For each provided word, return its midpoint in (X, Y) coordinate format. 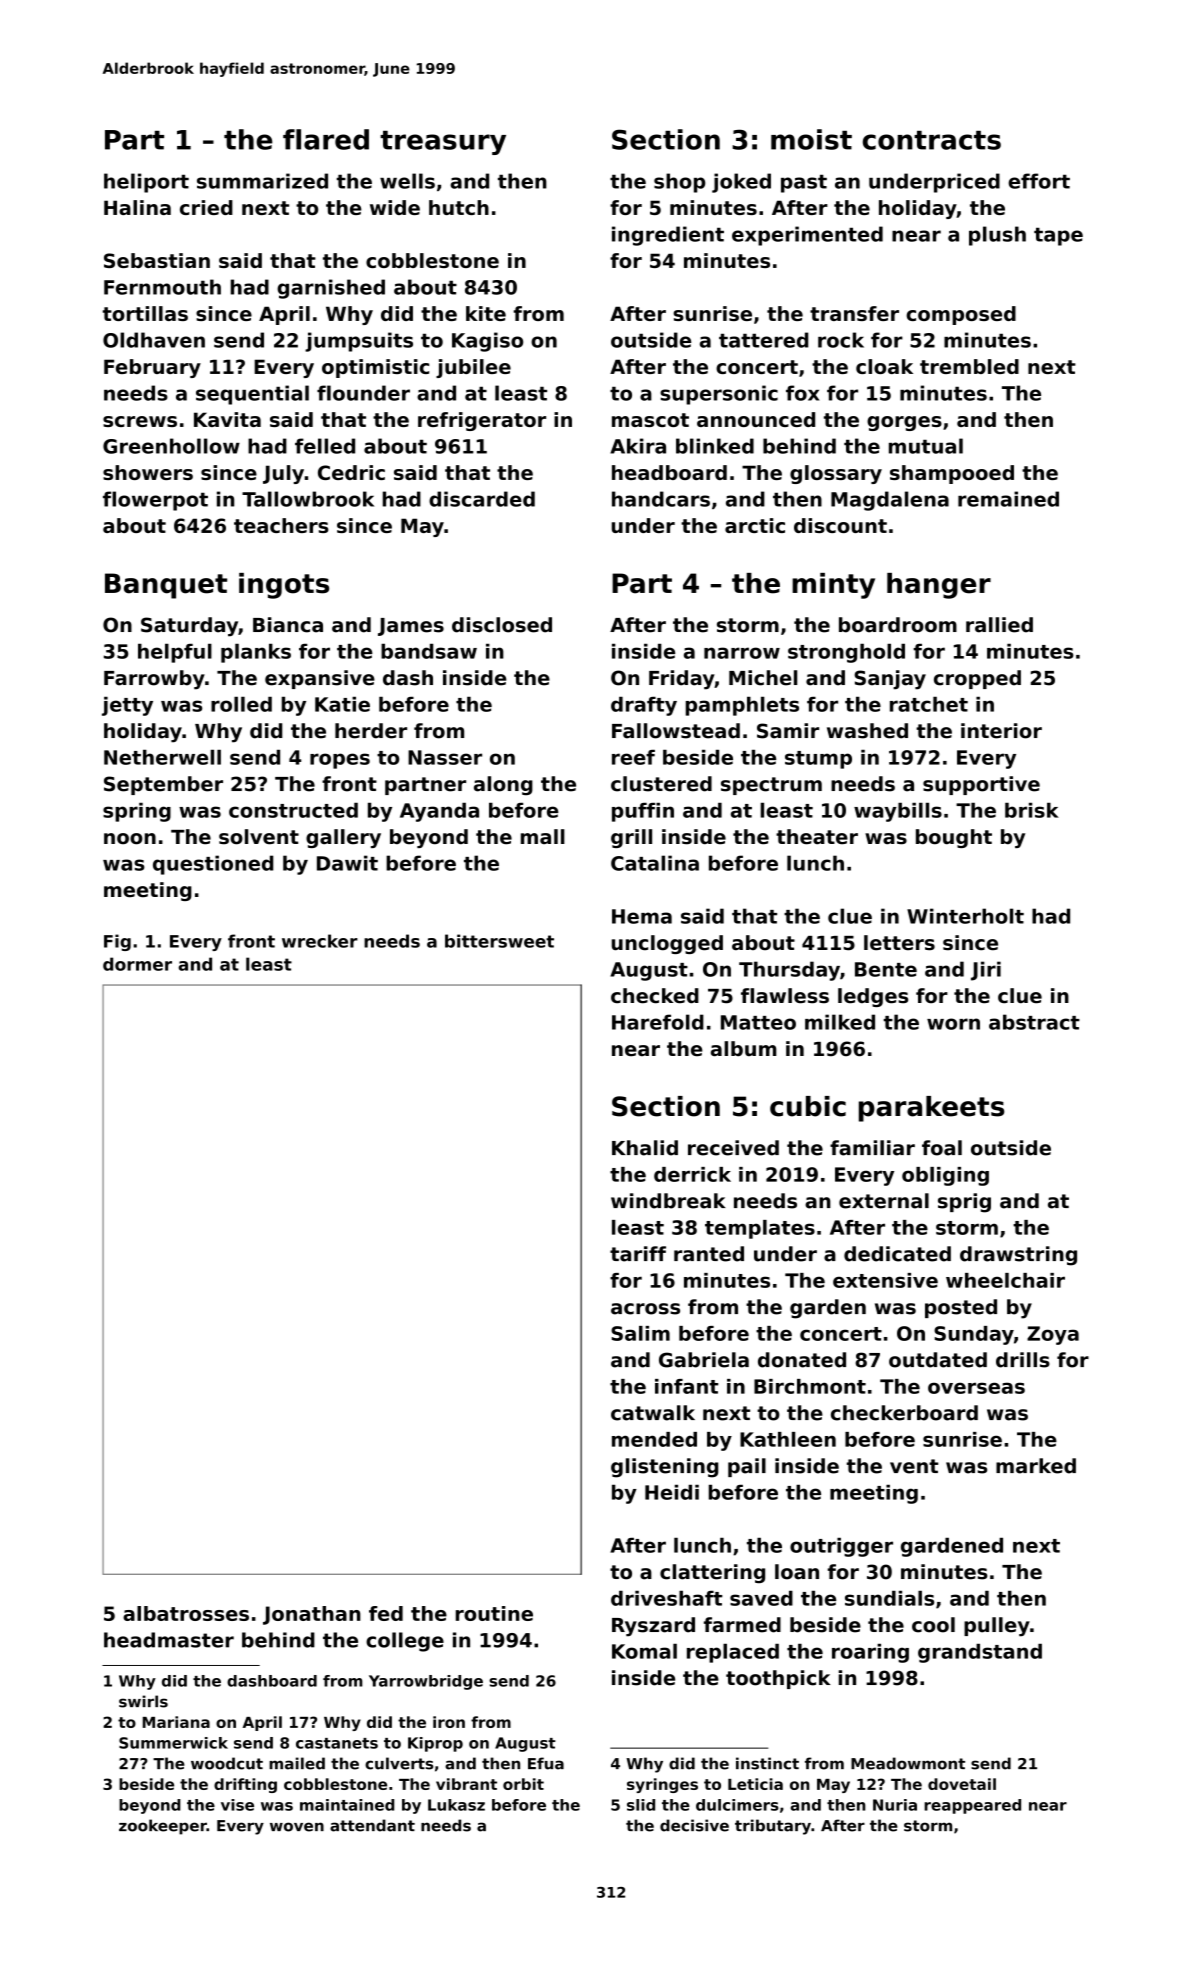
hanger (939, 586)
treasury (443, 143)
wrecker (320, 941)
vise (237, 1805)
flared (326, 139)
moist (811, 139)
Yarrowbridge (426, 1682)
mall (543, 837)
